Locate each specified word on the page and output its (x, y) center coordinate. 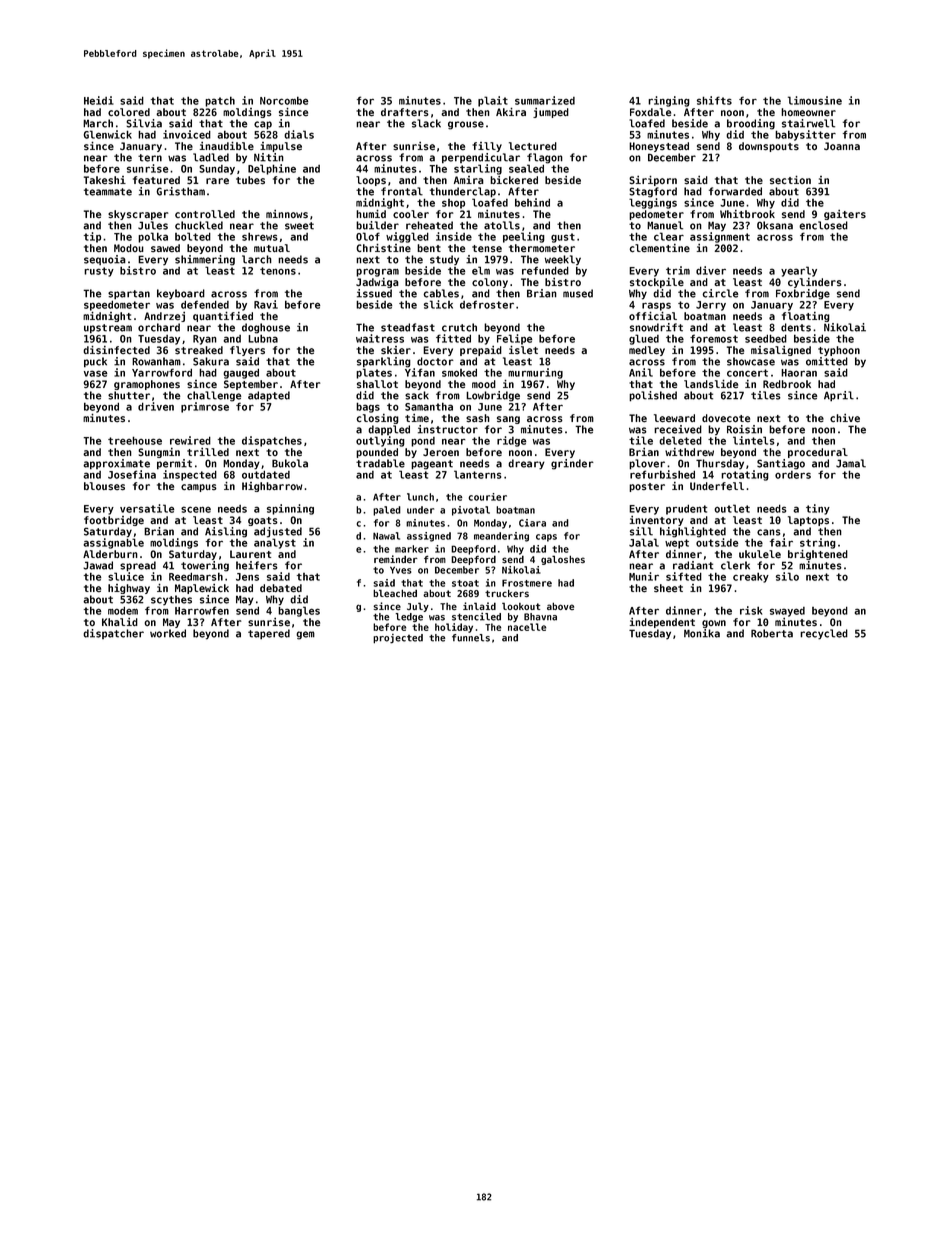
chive (845, 418)
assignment (720, 237)
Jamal (851, 463)
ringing (669, 101)
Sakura (211, 361)
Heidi (99, 100)
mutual (272, 248)
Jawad (98, 565)
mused (578, 293)
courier (487, 497)
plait (493, 101)
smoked (459, 372)
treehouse (135, 440)
